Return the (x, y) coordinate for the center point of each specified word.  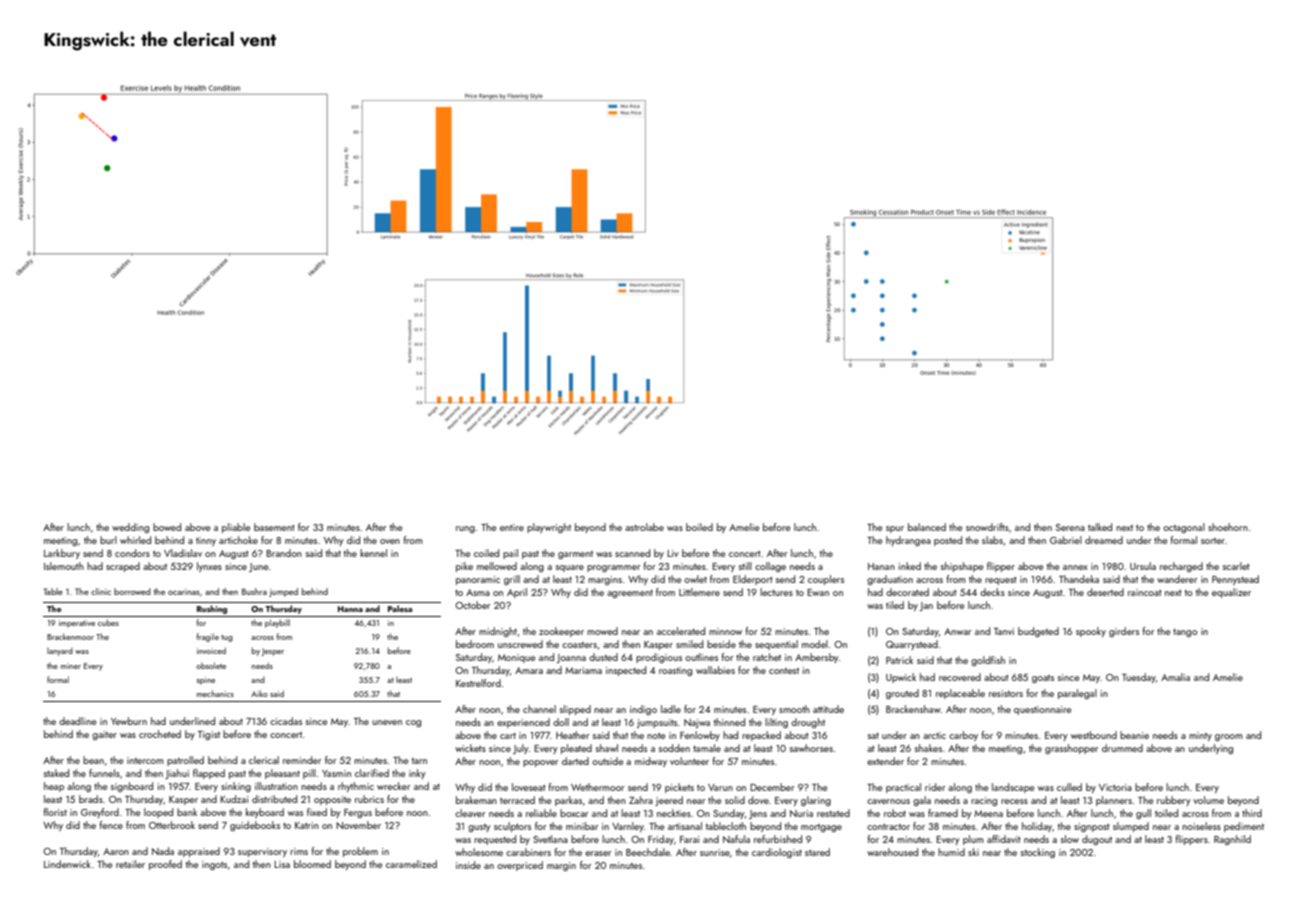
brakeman (476, 800)
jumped (283, 592)
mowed (602, 631)
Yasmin (336, 773)
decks (992, 592)
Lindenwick (67, 864)
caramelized (411, 864)
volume (1208, 800)
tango (1185, 632)
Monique (516, 658)
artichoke (238, 540)
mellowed (497, 566)
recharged (1181, 567)
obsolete (211, 665)
